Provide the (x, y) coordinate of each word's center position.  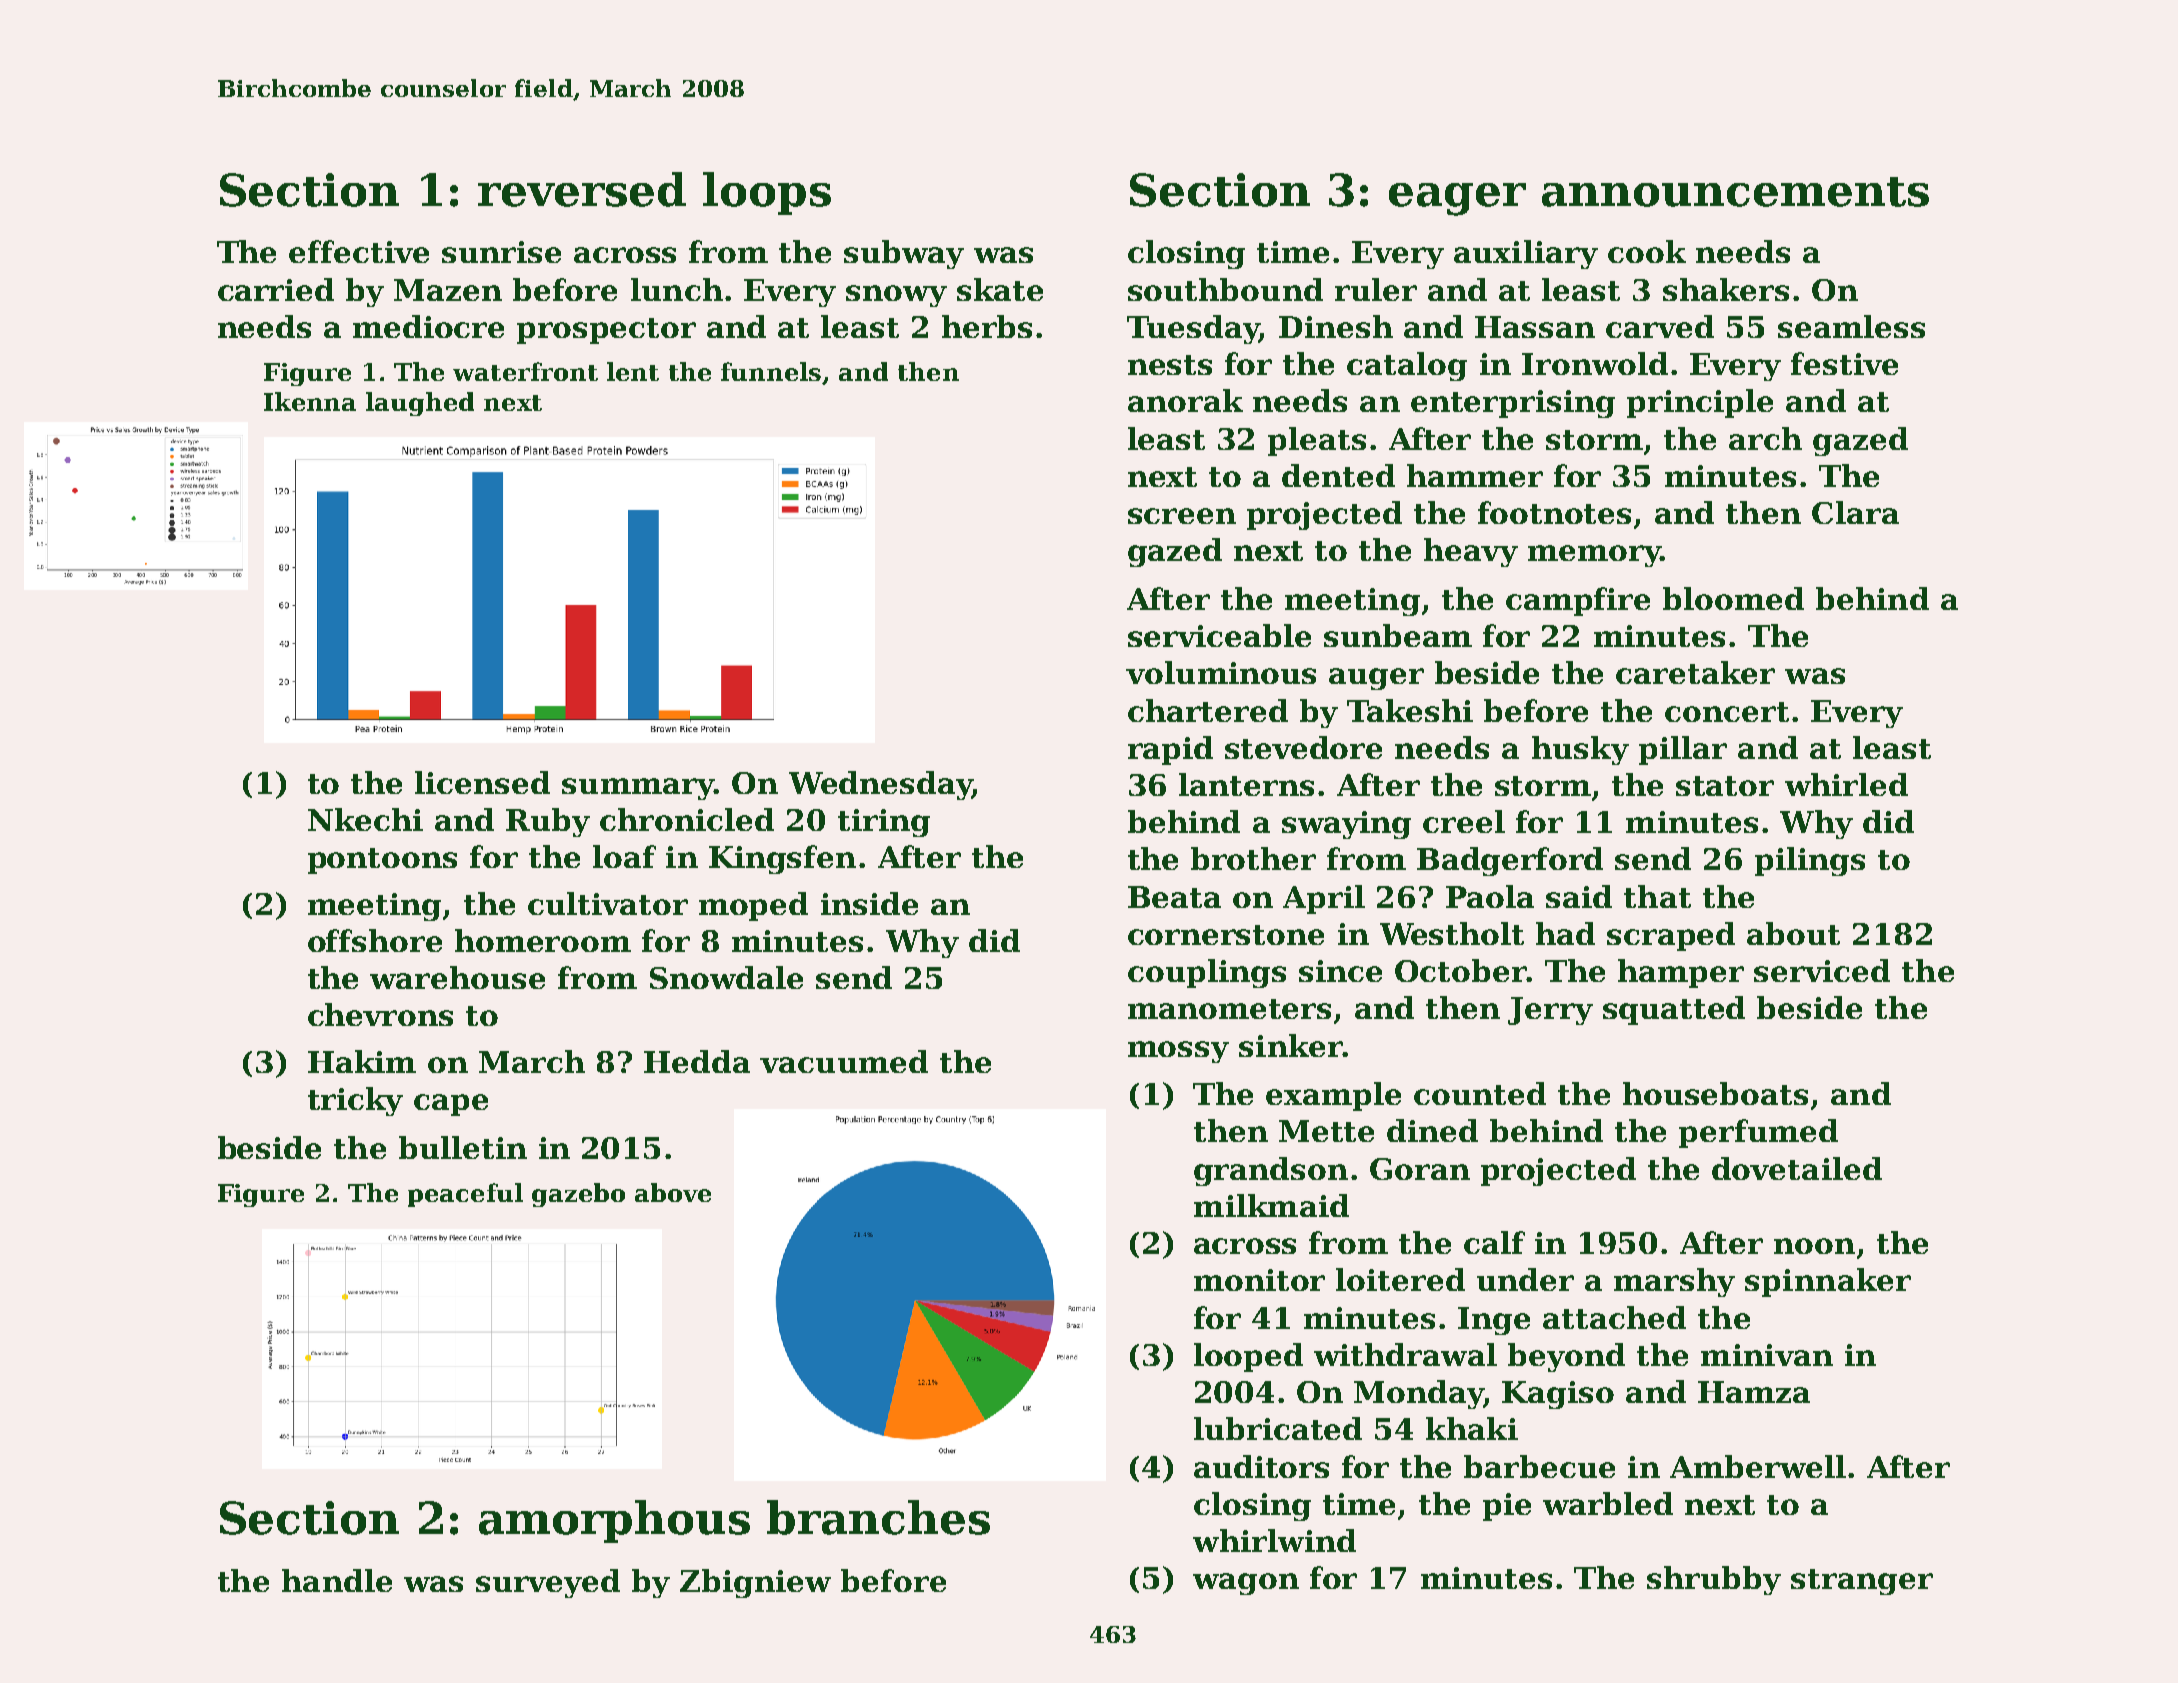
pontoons (382, 861)
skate (1000, 289)
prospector (606, 331)
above (673, 1192)
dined (1432, 1130)
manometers (1229, 1009)
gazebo (578, 1195)
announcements (1735, 192)
